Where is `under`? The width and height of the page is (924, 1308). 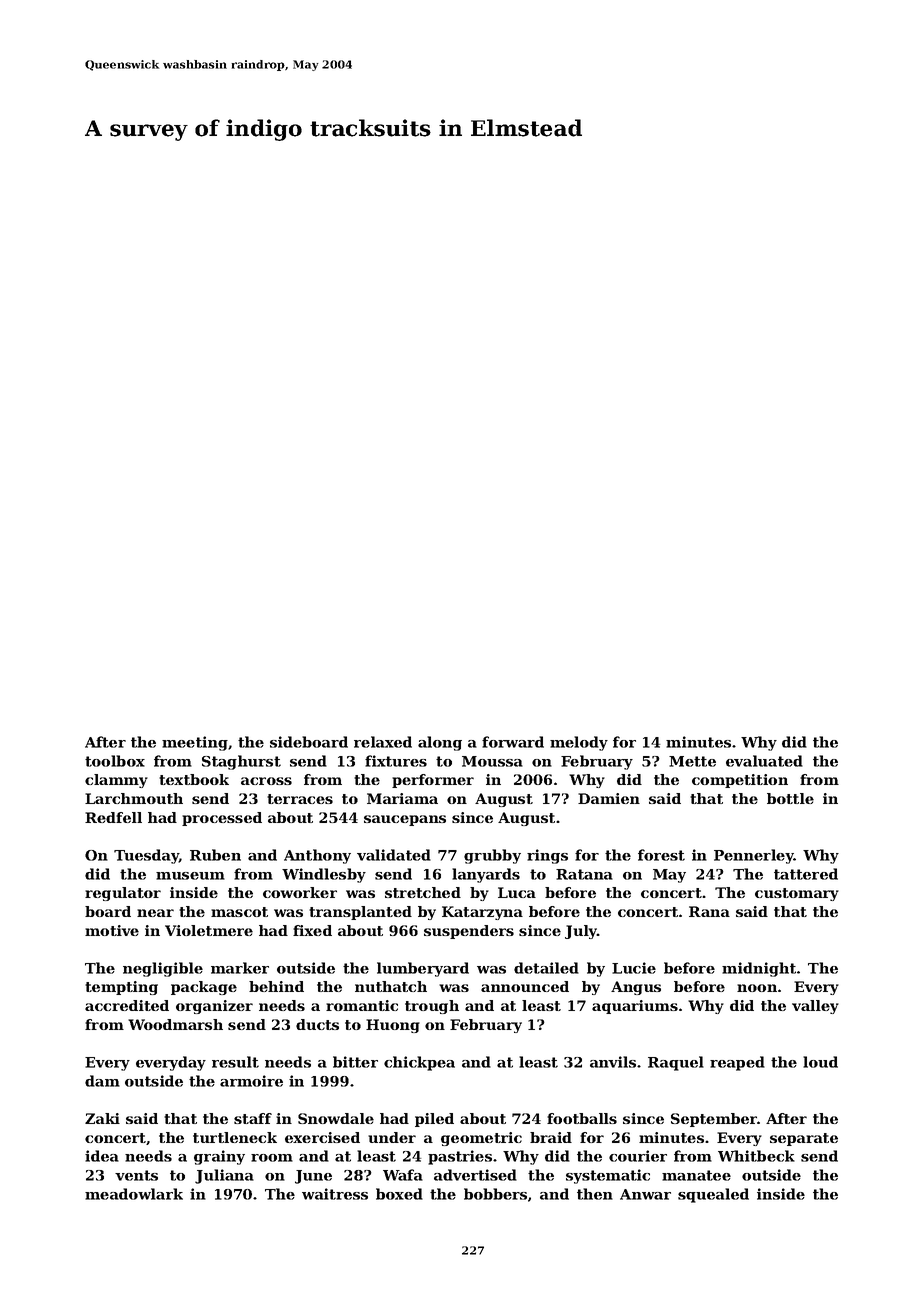
under is located at coordinates (392, 1137).
